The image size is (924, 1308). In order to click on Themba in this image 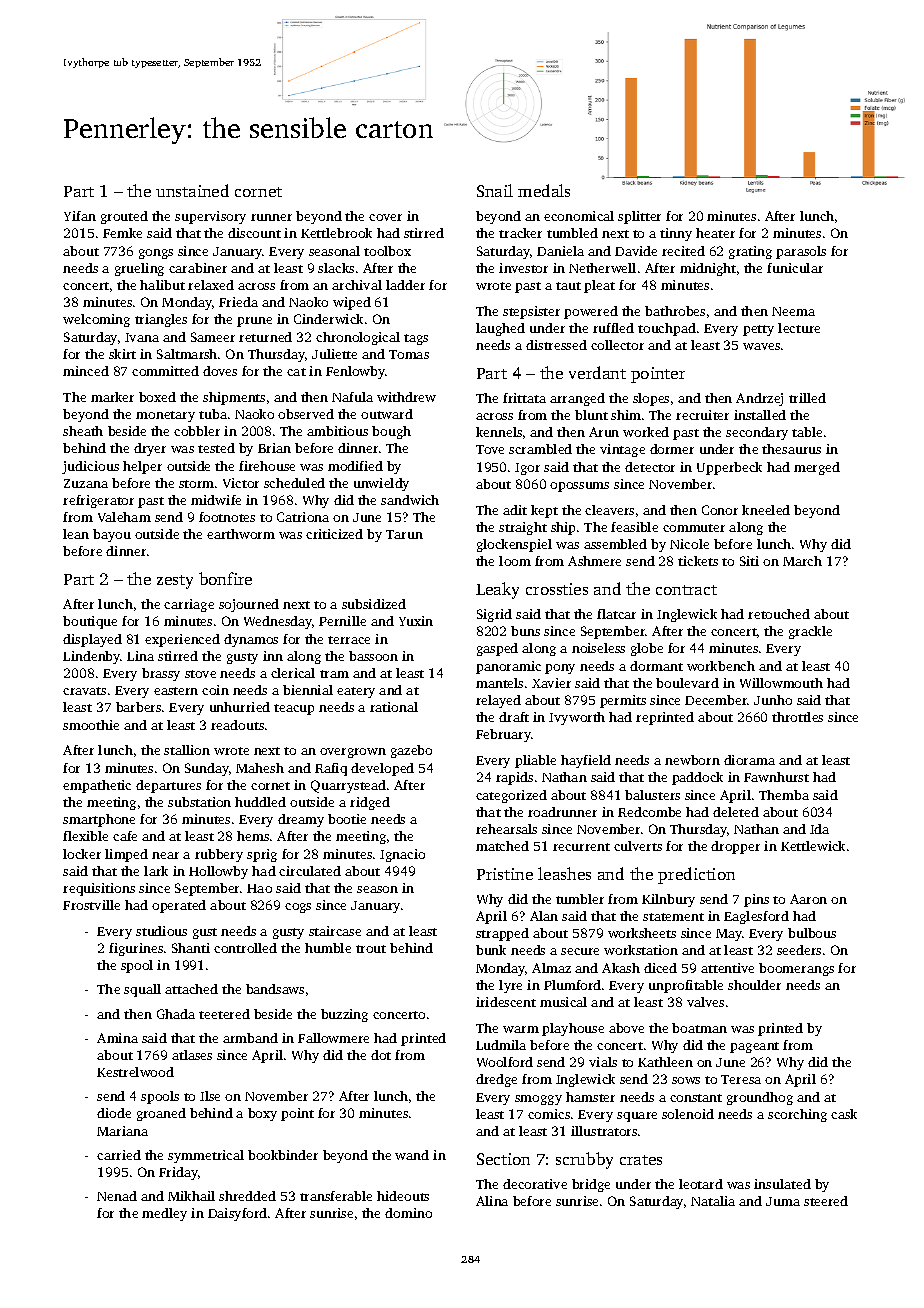, I will do `click(784, 795)`.
